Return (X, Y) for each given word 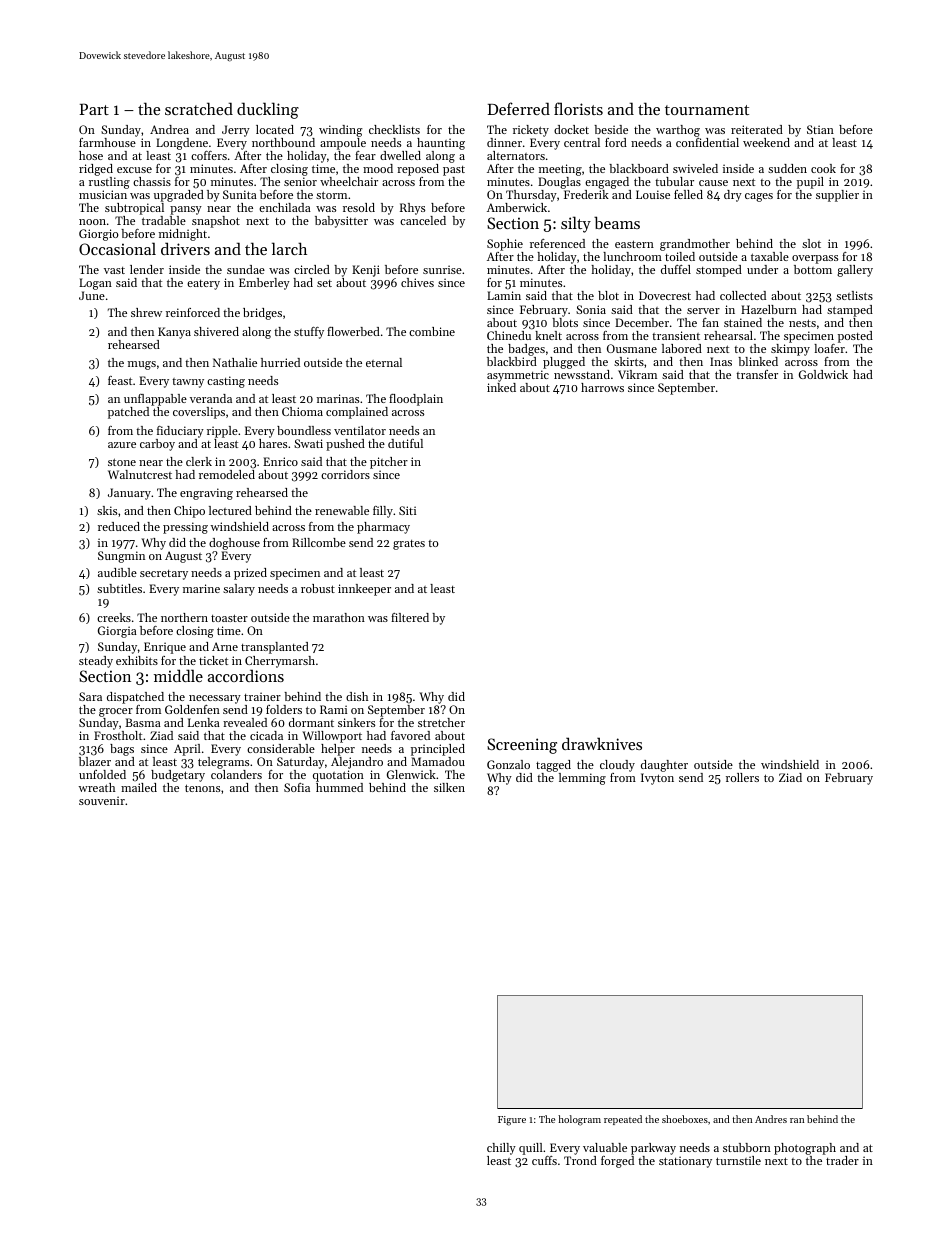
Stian (820, 129)
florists (578, 108)
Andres (771, 1119)
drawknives (602, 743)
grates (409, 545)
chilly (501, 1149)
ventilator (360, 430)
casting (226, 382)
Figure (512, 1121)
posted (855, 337)
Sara (90, 696)
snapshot (216, 222)
